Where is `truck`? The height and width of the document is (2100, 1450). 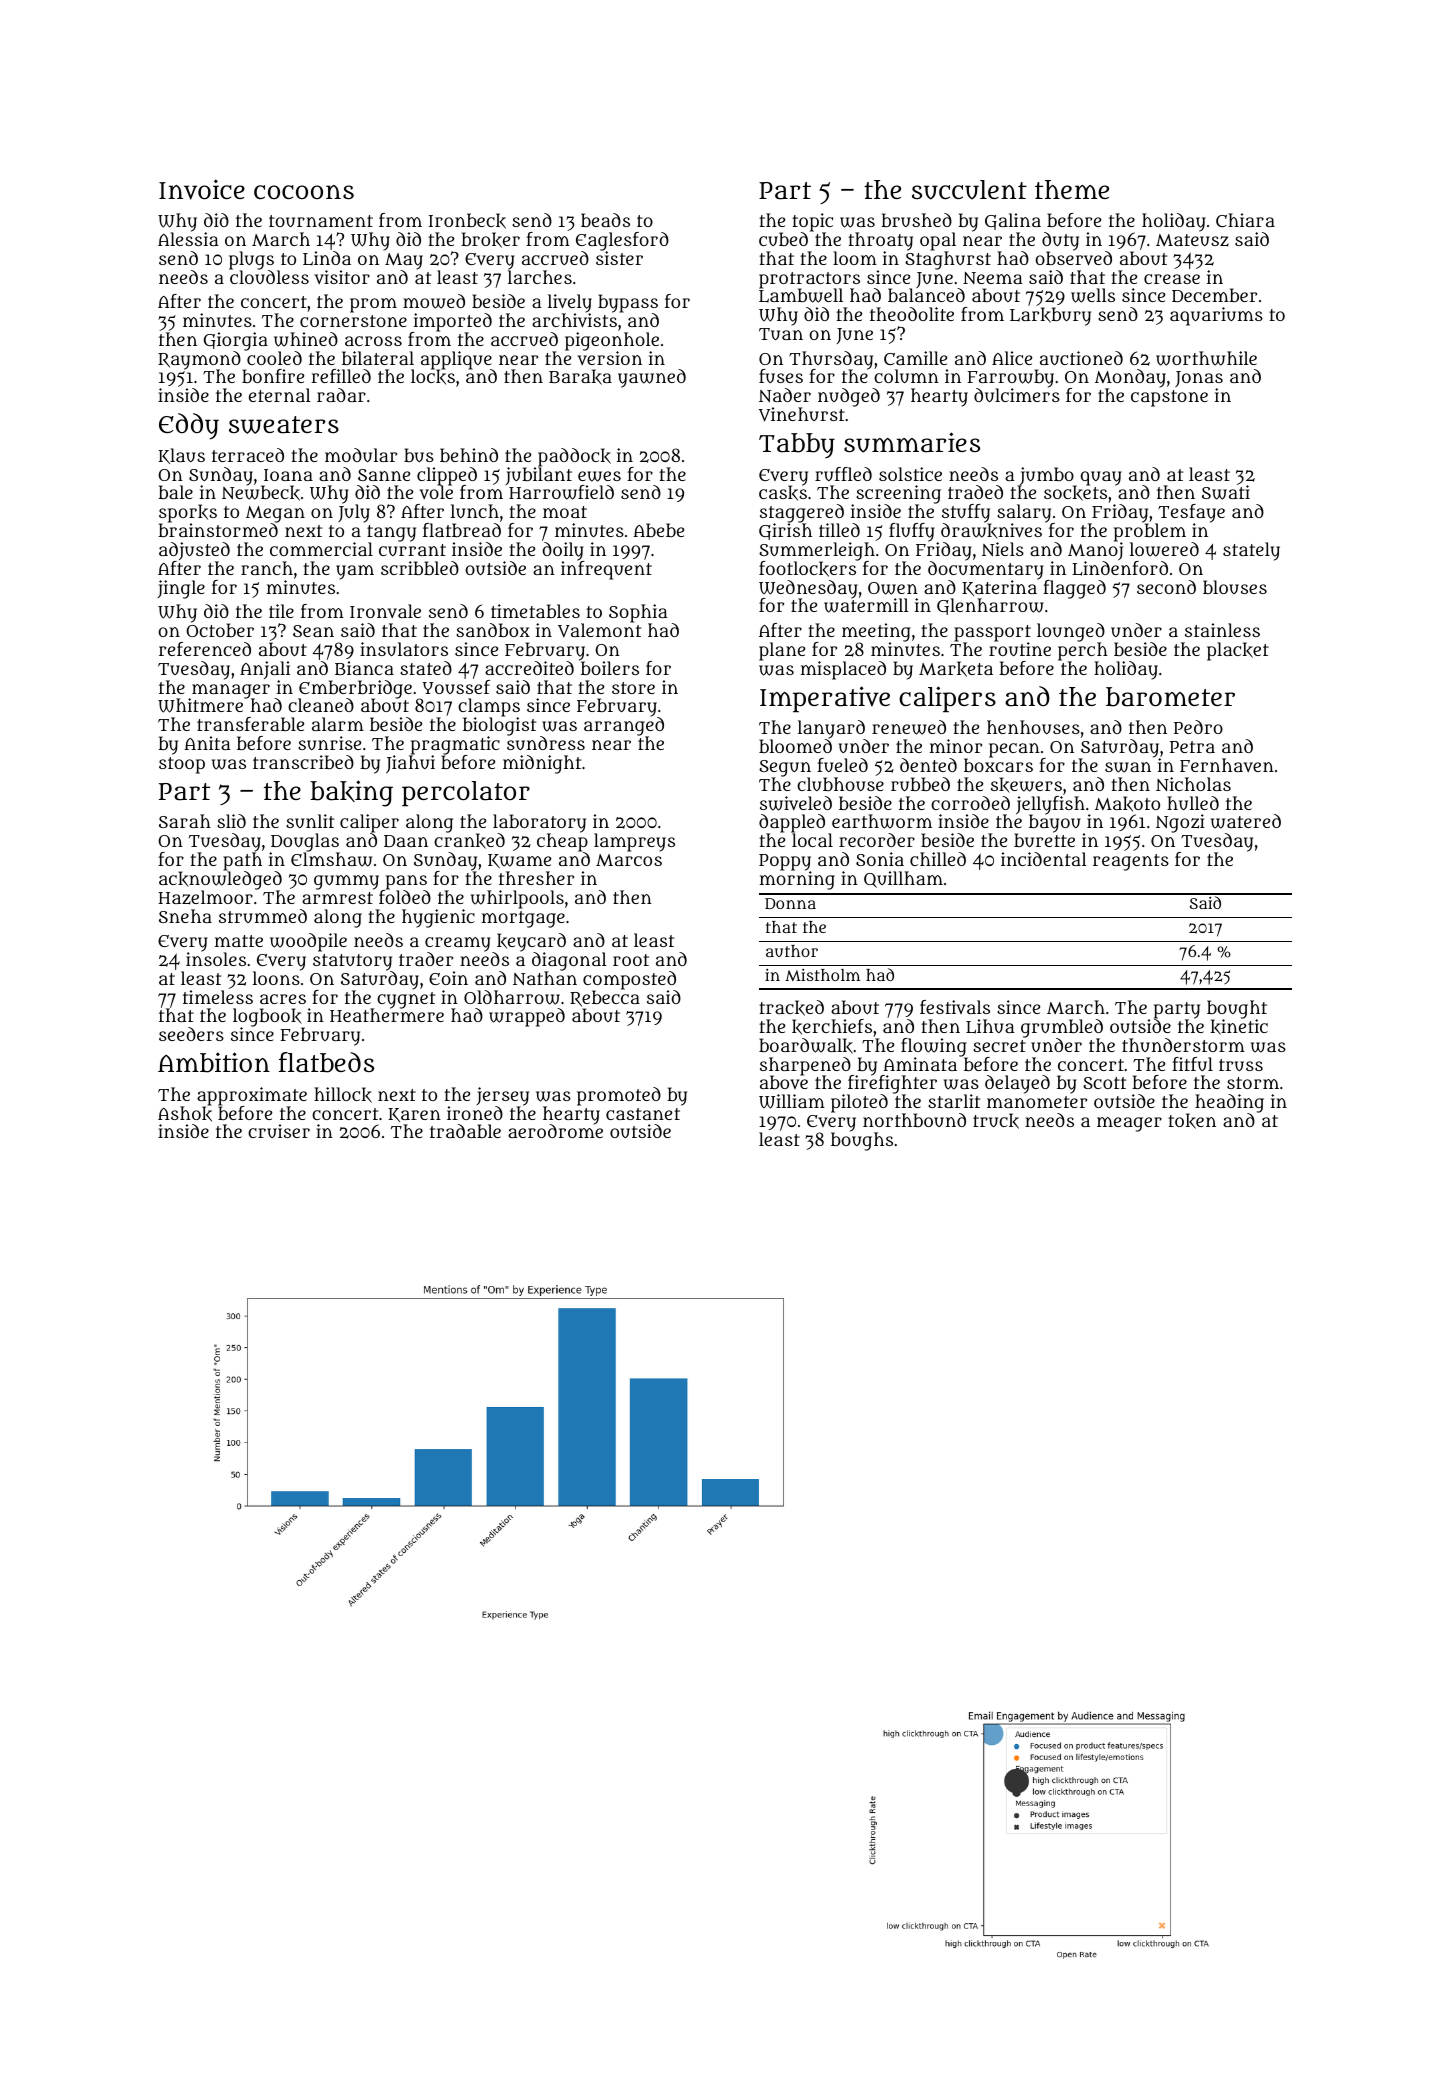
truck is located at coordinates (996, 1121).
